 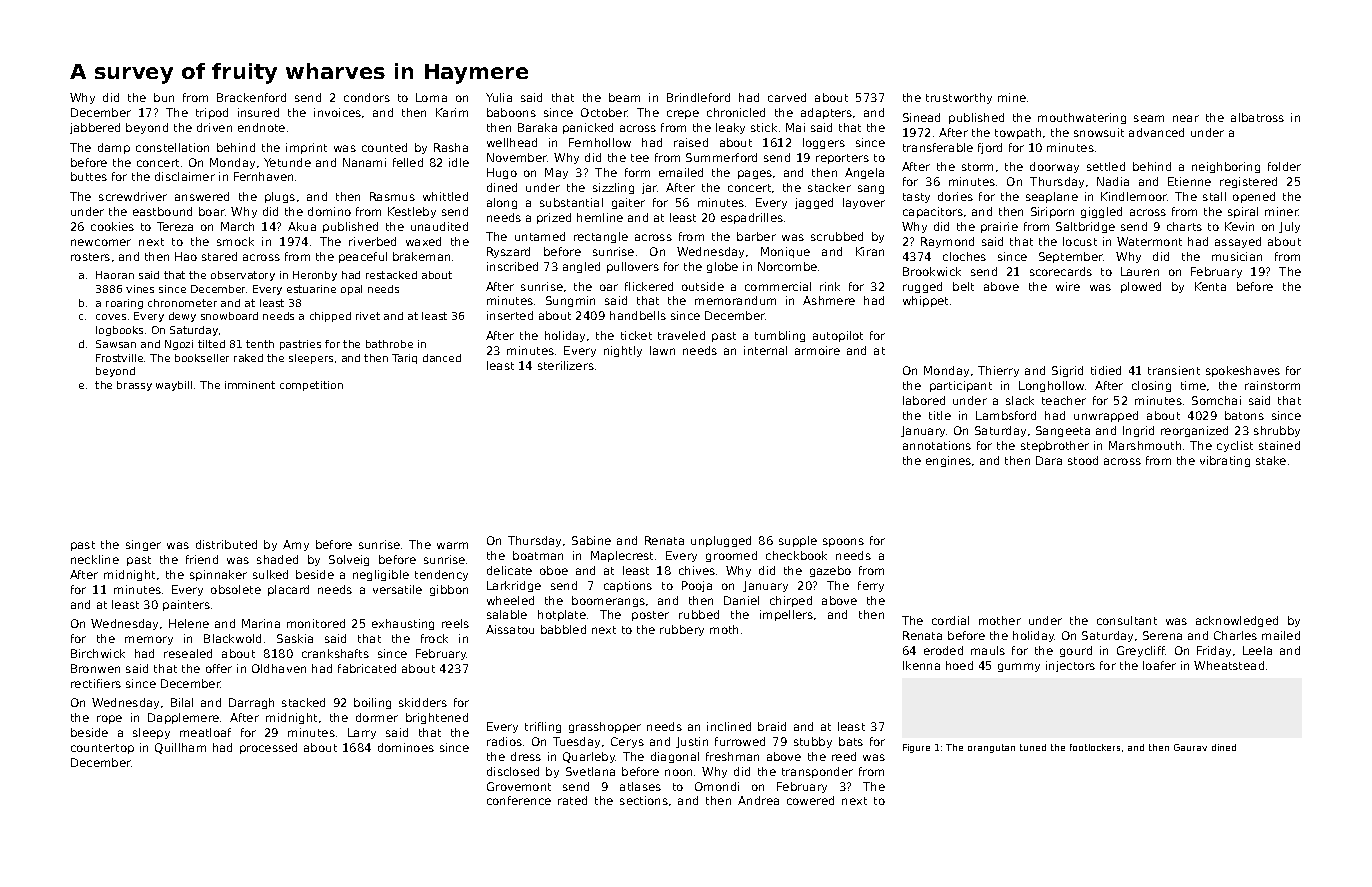 What do you see at coordinates (810, 800) in the screenshot?
I see `cowered` at bounding box center [810, 800].
